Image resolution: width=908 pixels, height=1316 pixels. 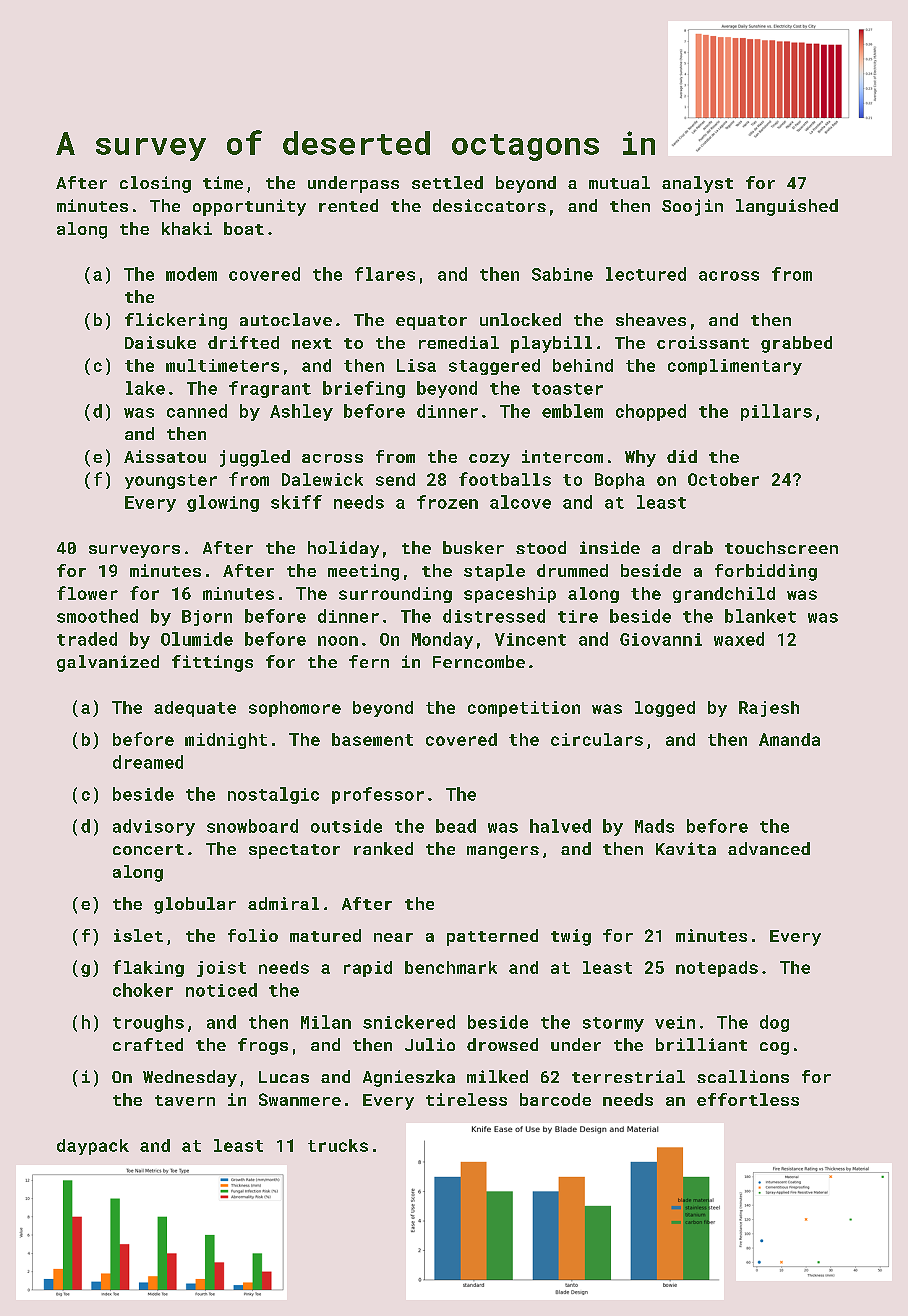 I want to click on cog, so click(x=774, y=1048).
